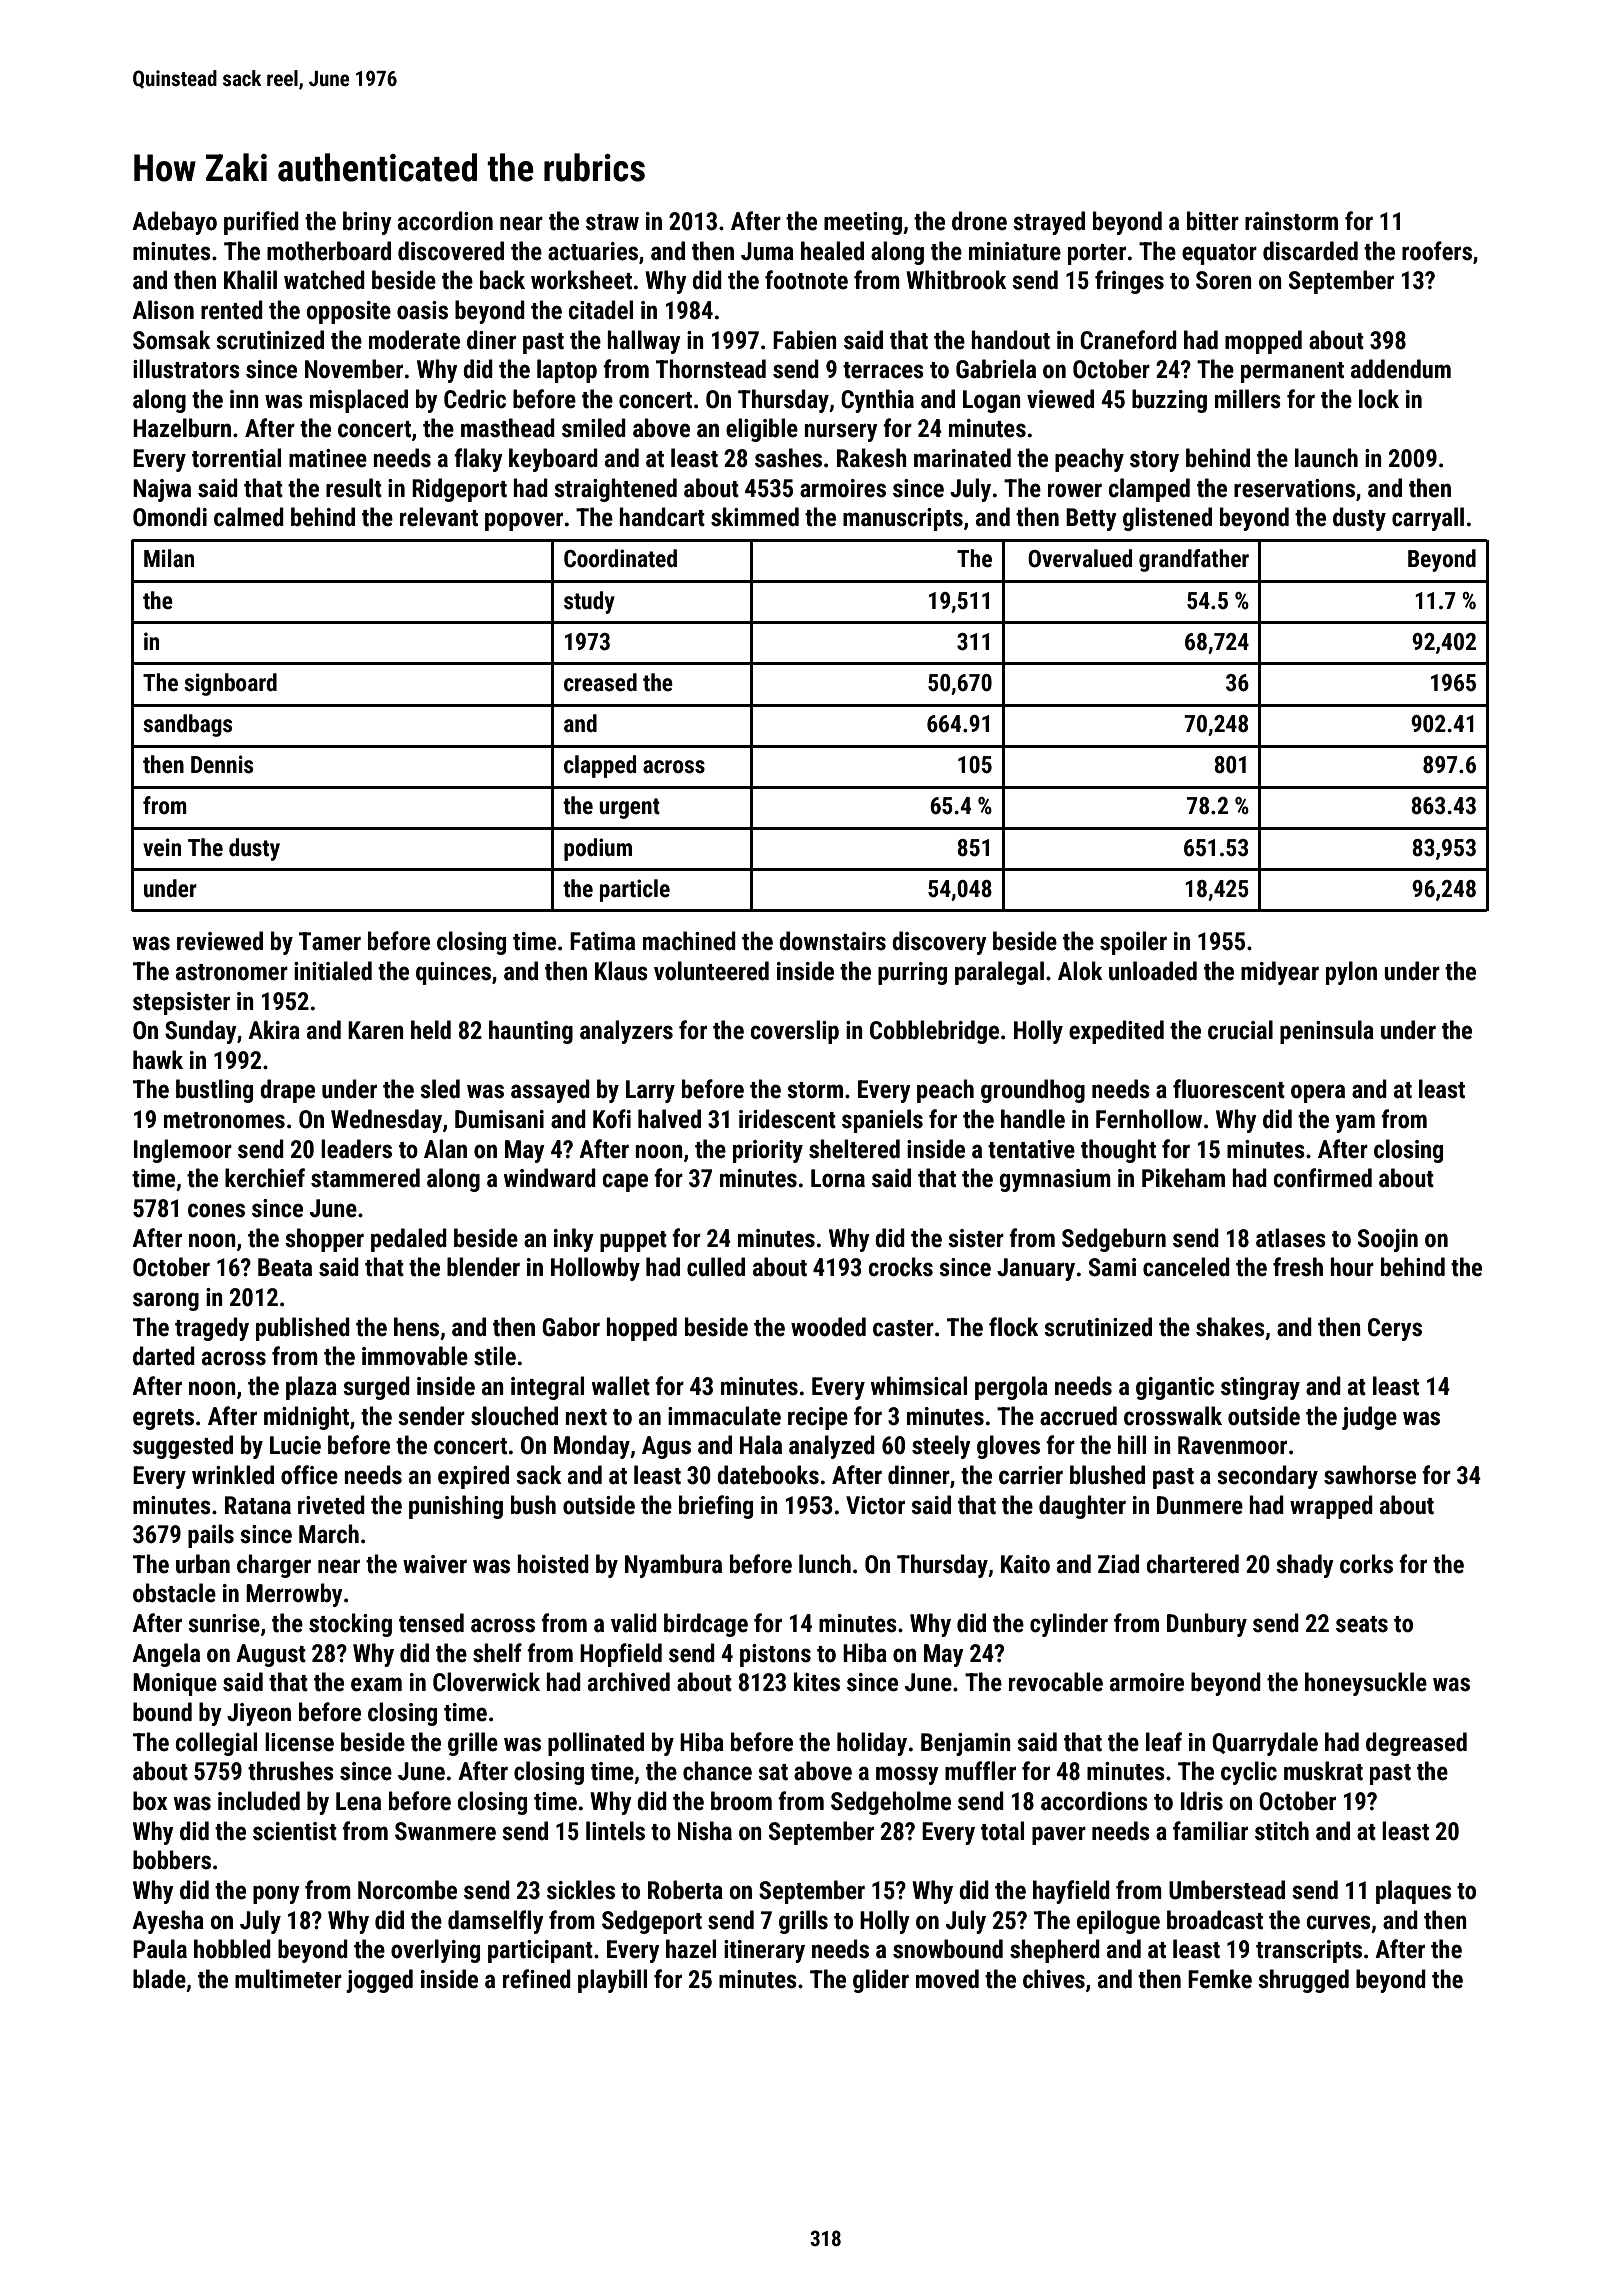  What do you see at coordinates (600, 766) in the page?
I see `clapped` at bounding box center [600, 766].
